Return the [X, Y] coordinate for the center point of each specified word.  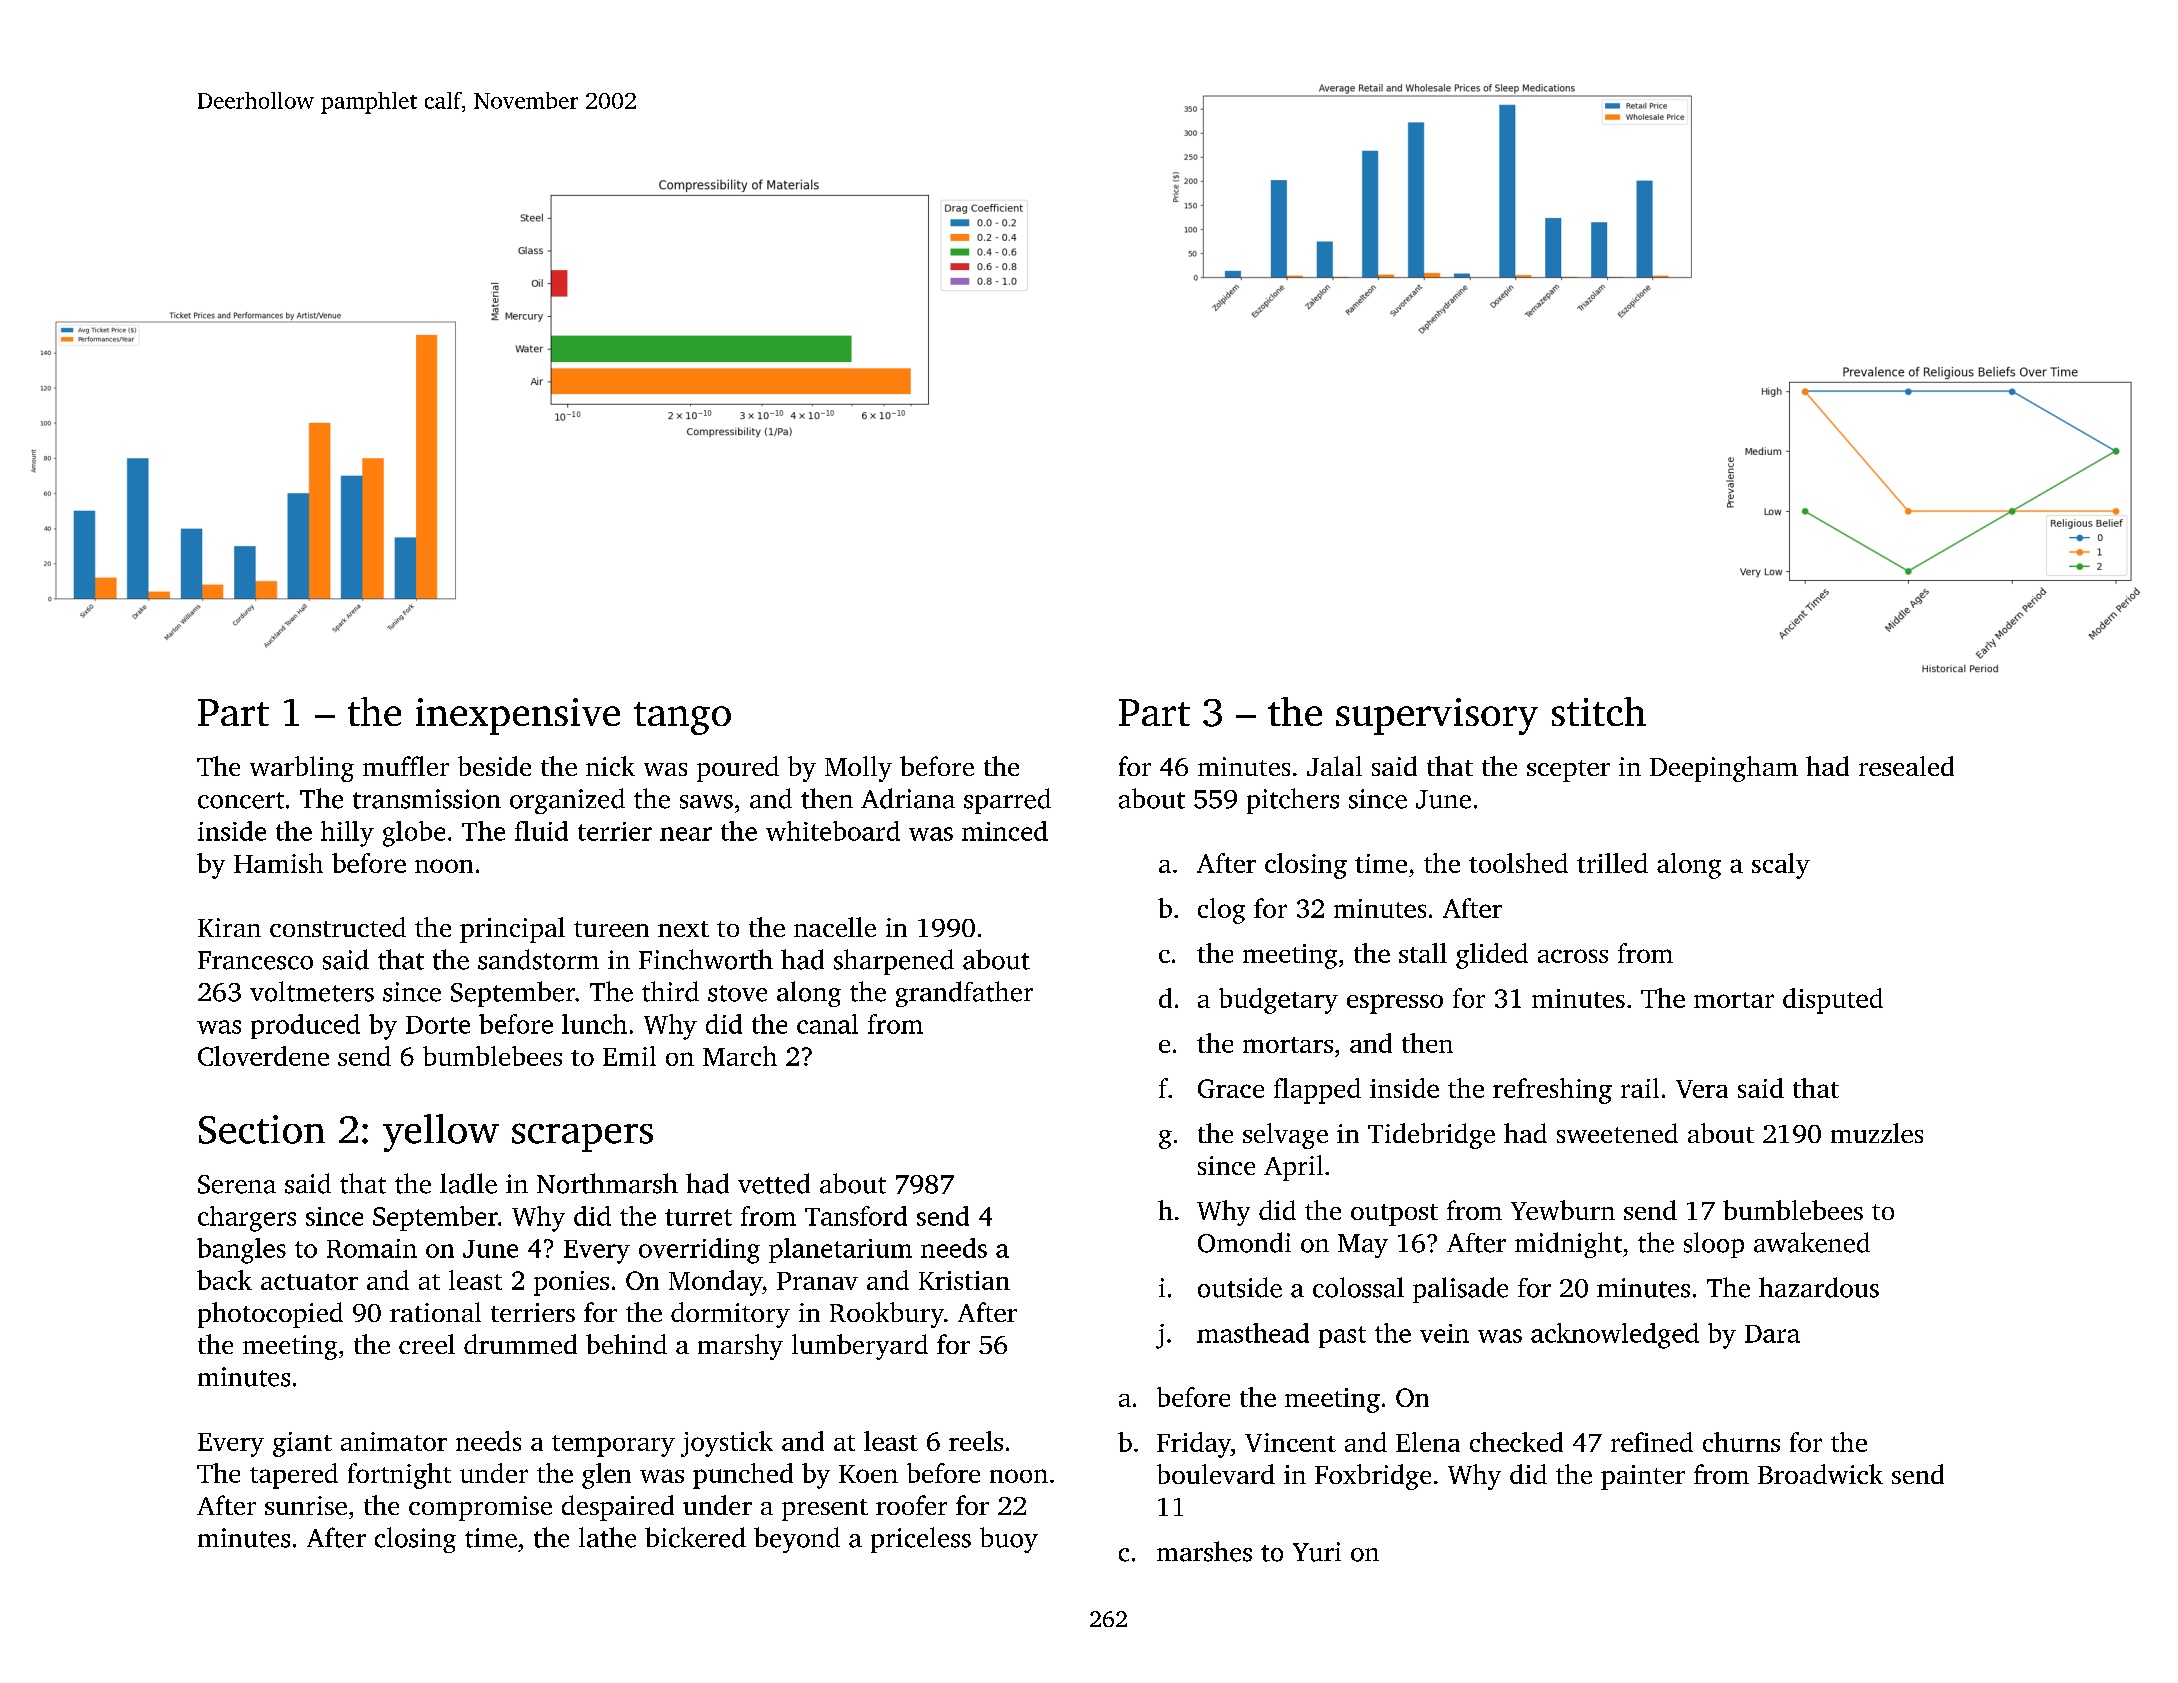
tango [682, 718]
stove [737, 993]
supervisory [1437, 716]
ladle [468, 1183]
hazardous [1819, 1287]
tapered [294, 1476]
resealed [1906, 766]
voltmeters [312, 991]
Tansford [856, 1216]
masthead [1253, 1333]
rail [1640, 1088]
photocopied [270, 1315]
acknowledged [1615, 1336]
